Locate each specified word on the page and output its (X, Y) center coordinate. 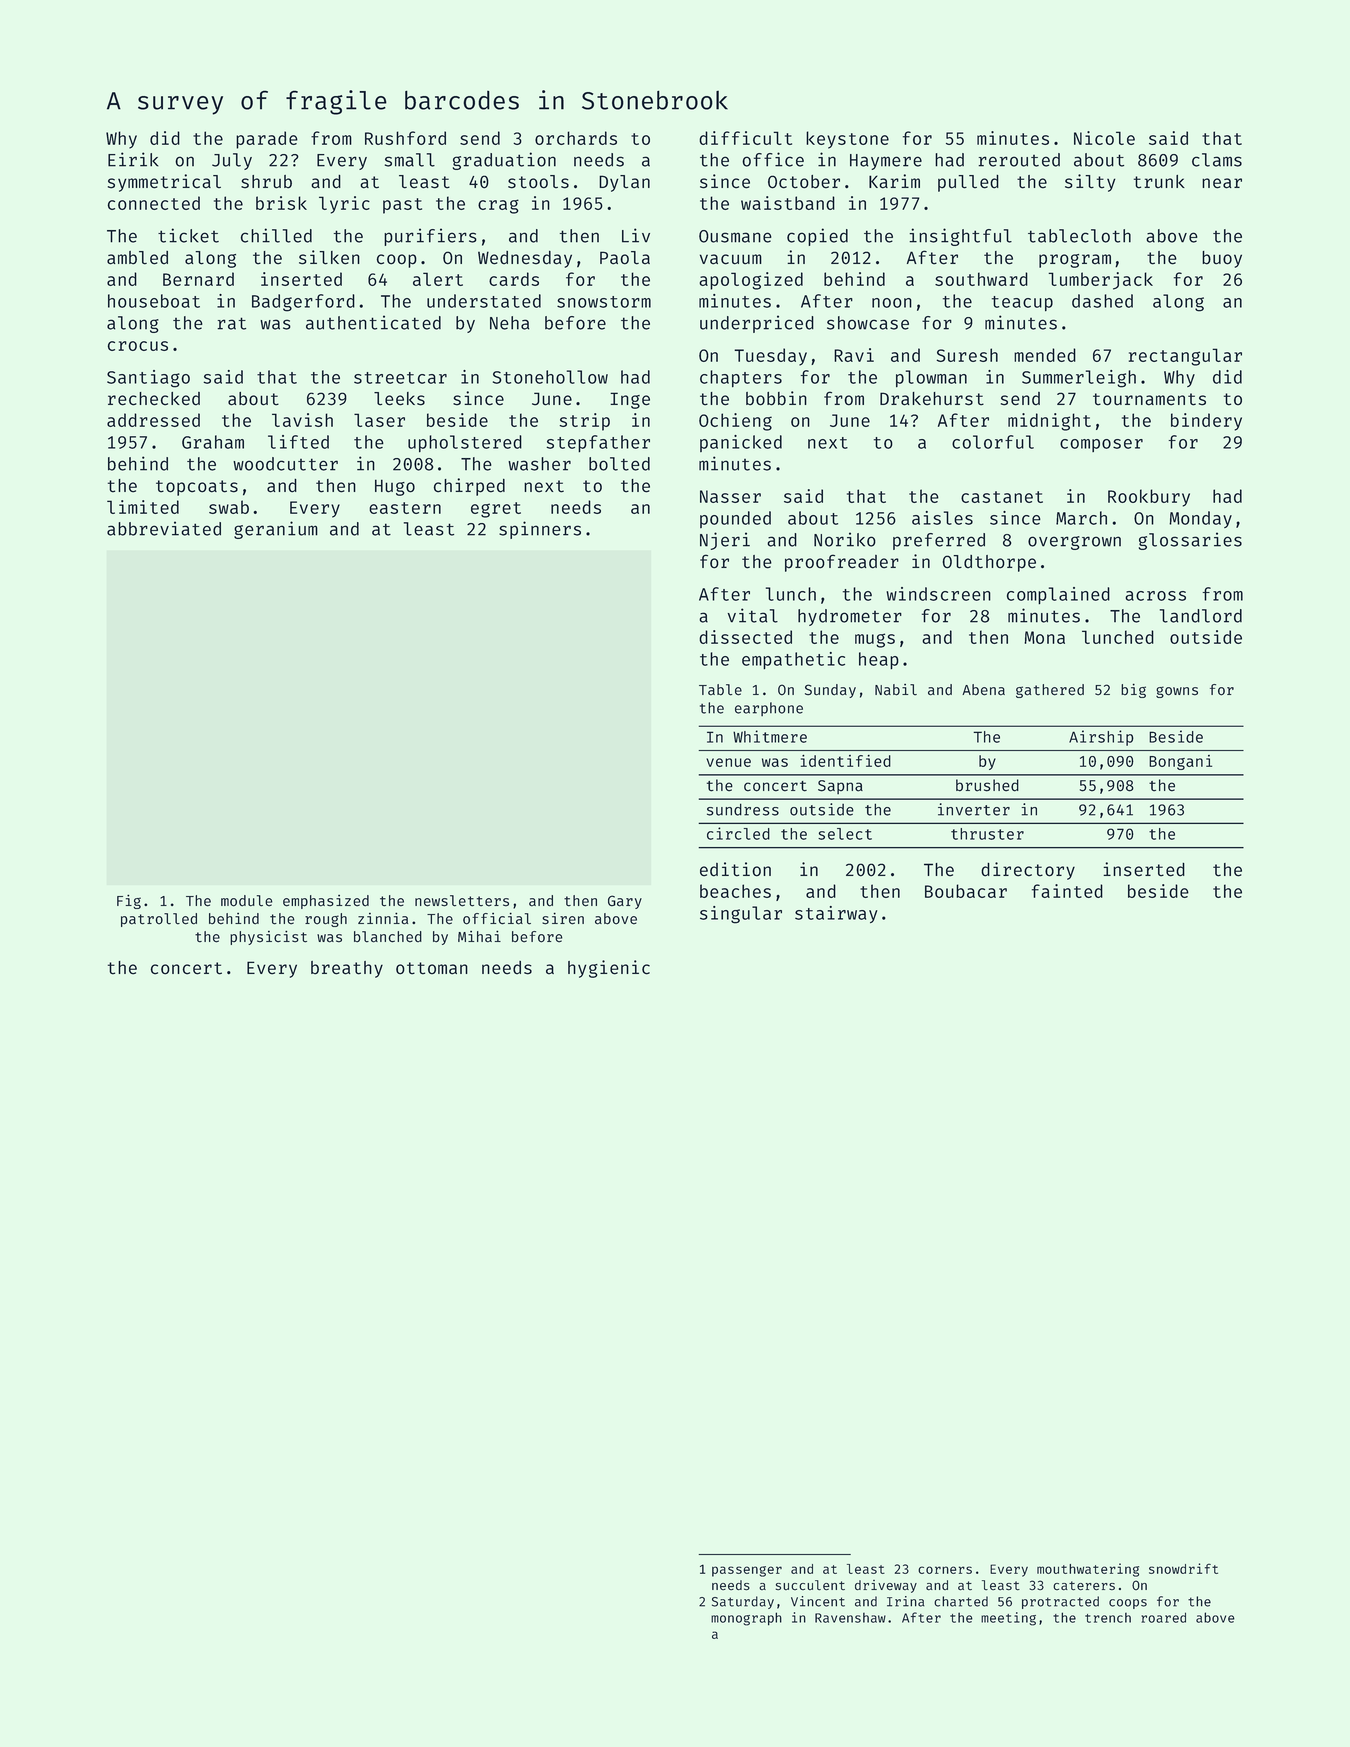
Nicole (1104, 138)
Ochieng (735, 422)
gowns (1177, 692)
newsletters (462, 901)
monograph (746, 1619)
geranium (276, 530)
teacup (1022, 303)
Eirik (133, 159)
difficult (745, 138)
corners (945, 1570)
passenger (747, 1571)
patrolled (159, 920)
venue (728, 762)
